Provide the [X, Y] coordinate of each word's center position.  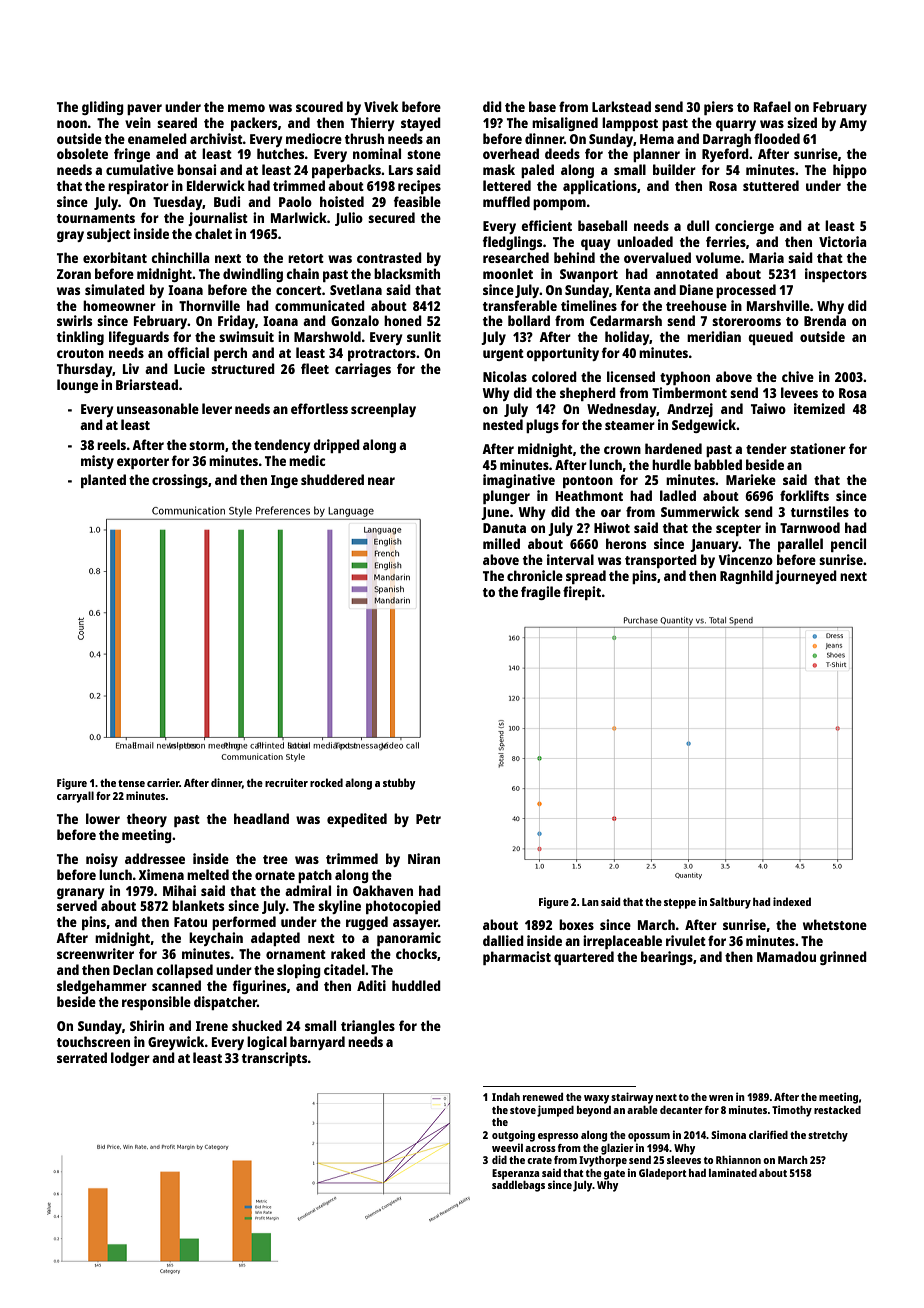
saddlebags [518, 1186]
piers [718, 108]
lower [103, 818]
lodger [130, 1059]
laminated [733, 1172]
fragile [541, 593]
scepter [738, 530]
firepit [582, 593]
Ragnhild [746, 577]
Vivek [381, 106]
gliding [103, 108]
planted [103, 481]
